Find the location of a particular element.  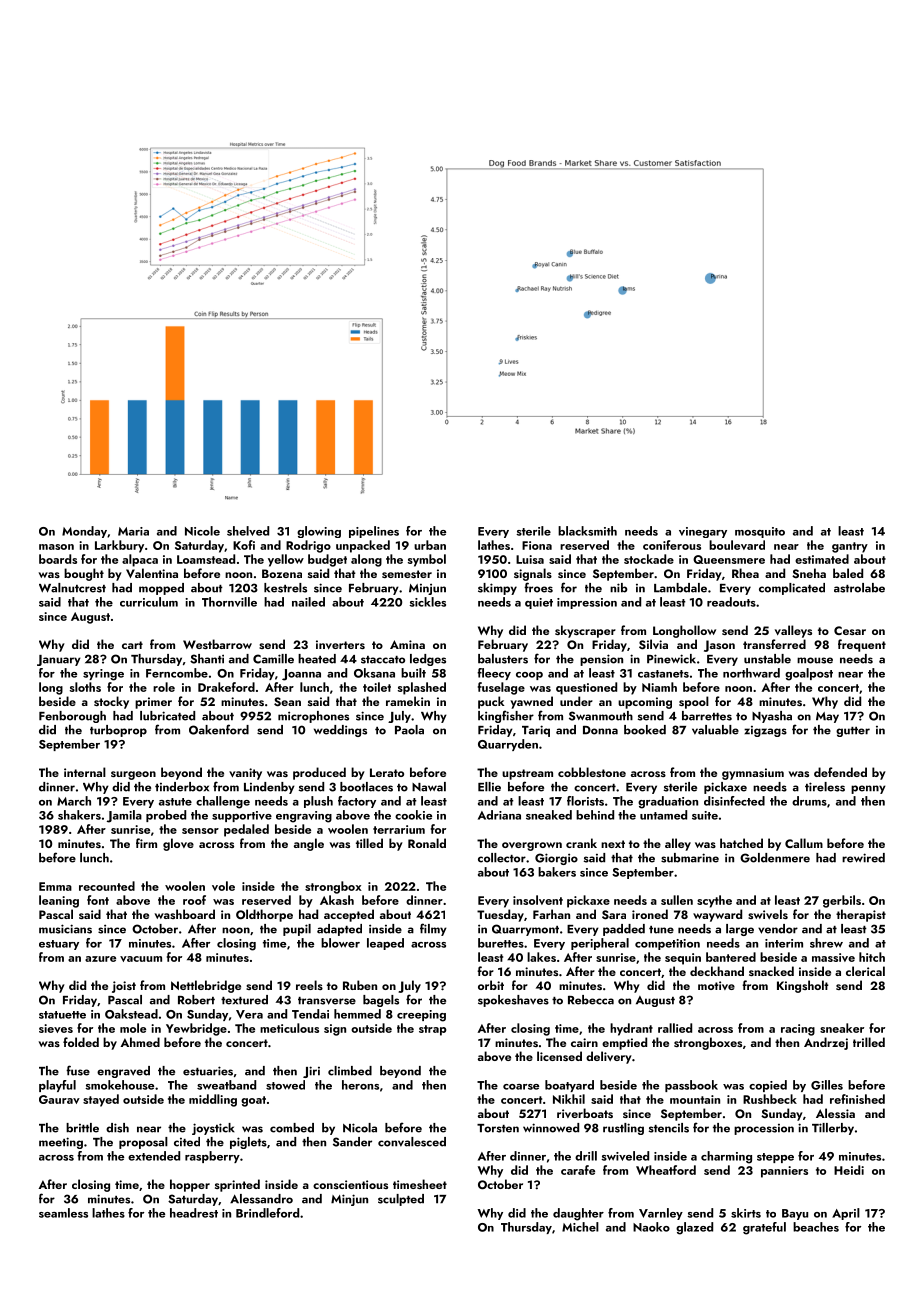

playful is located at coordinates (57, 1086).
